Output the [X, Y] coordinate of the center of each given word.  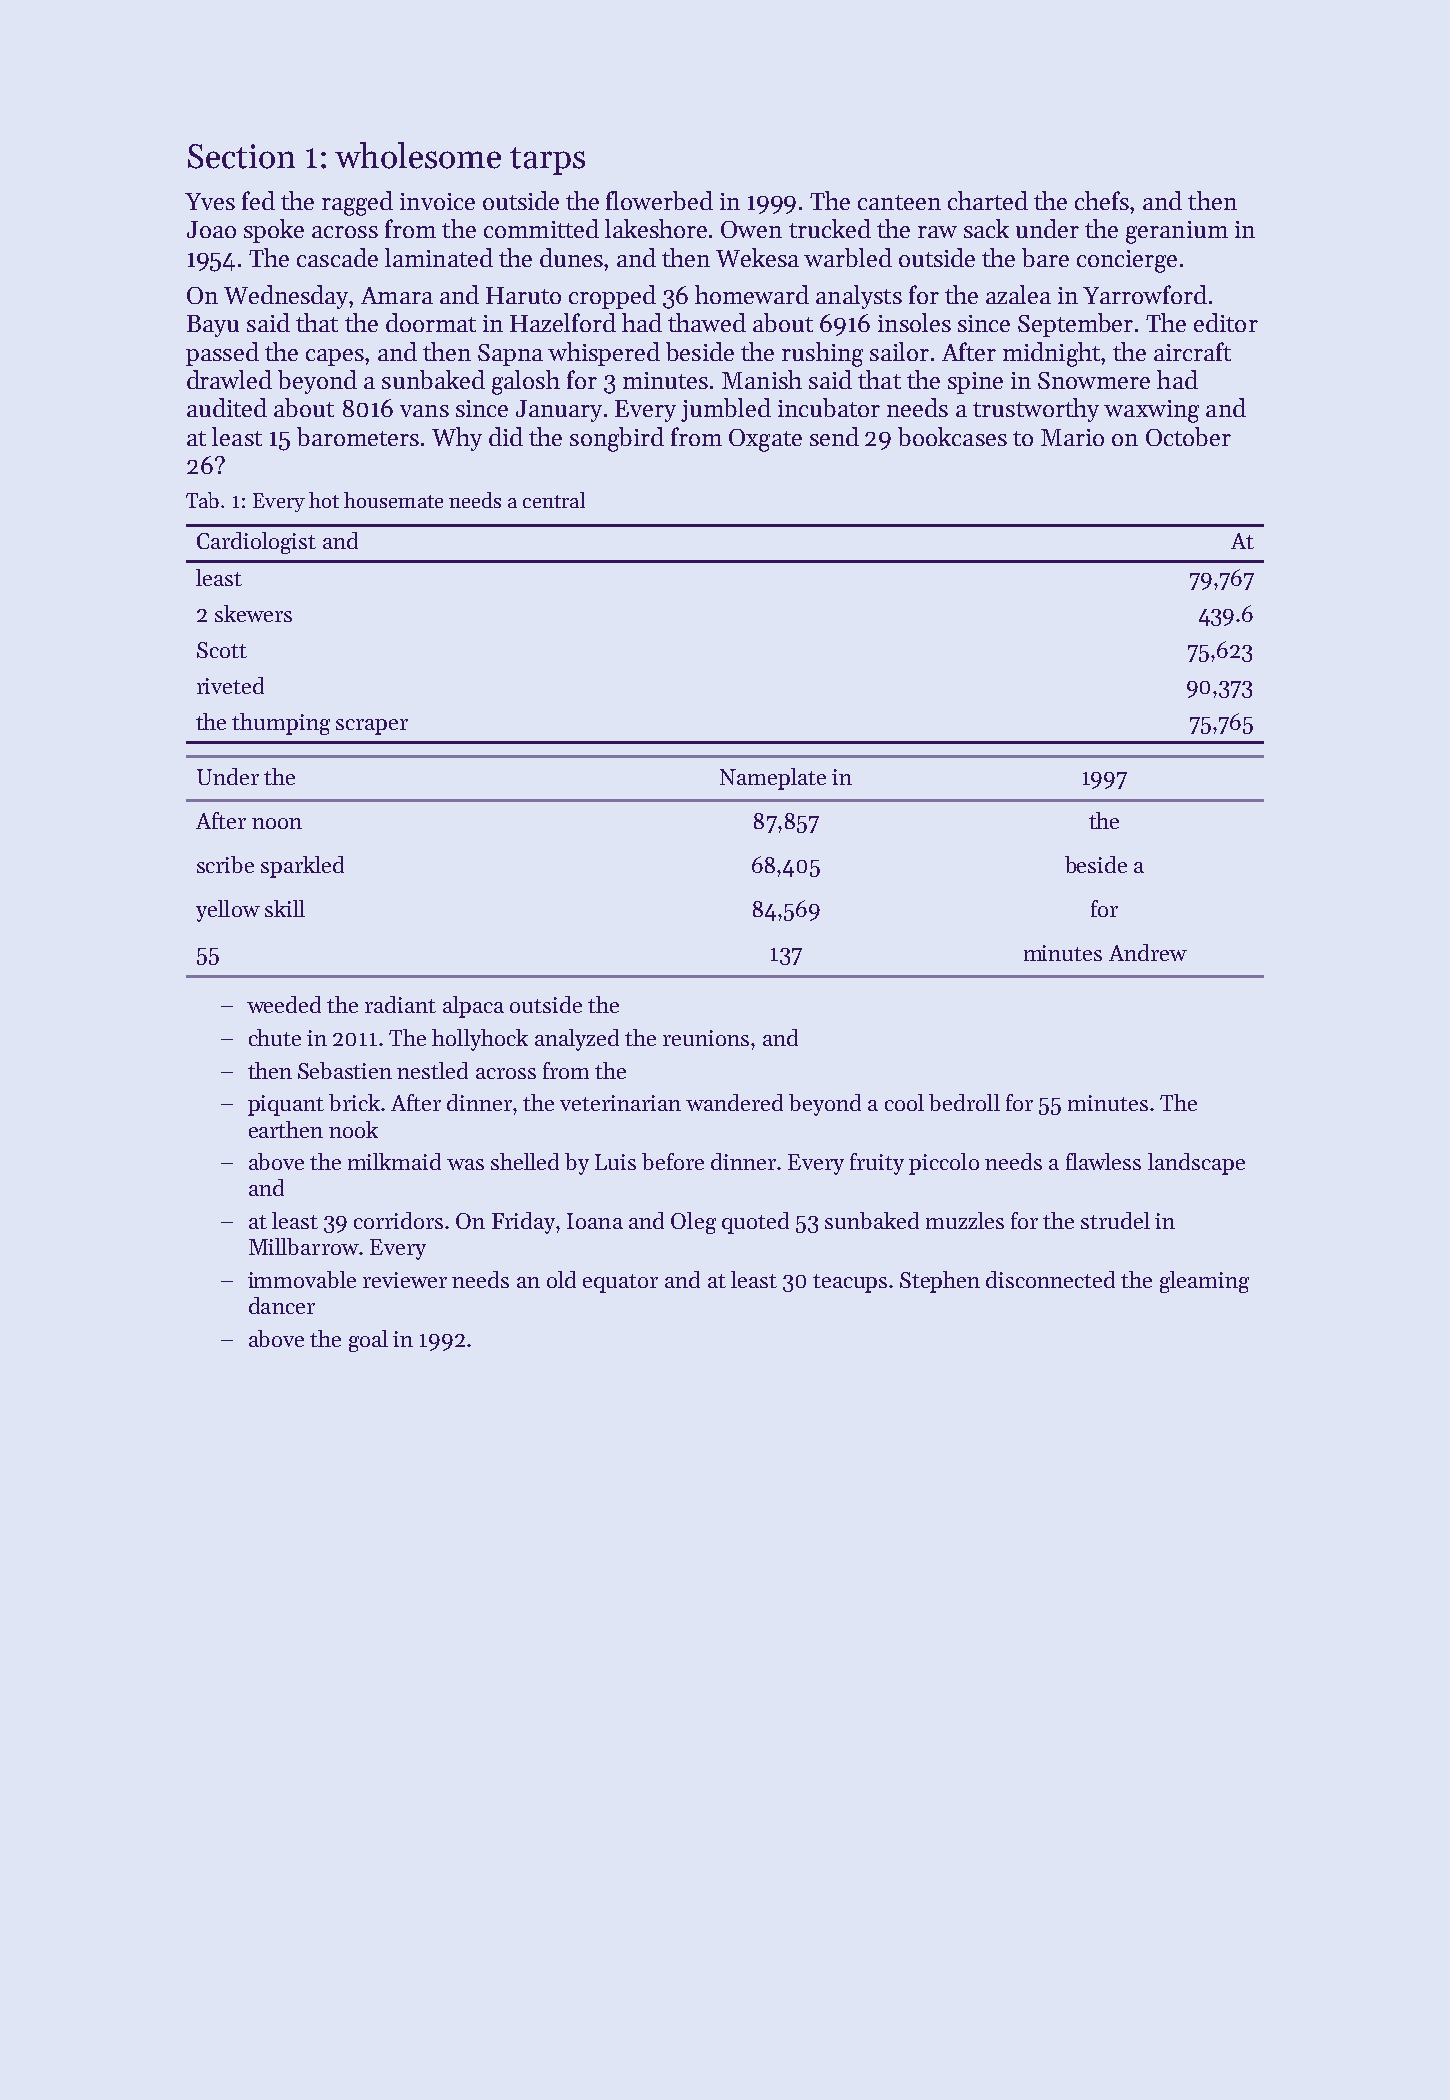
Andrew [1148, 952]
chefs [1102, 200]
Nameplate [773, 779]
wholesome [418, 155]
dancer [282, 1305]
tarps [547, 161]
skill [285, 908]
